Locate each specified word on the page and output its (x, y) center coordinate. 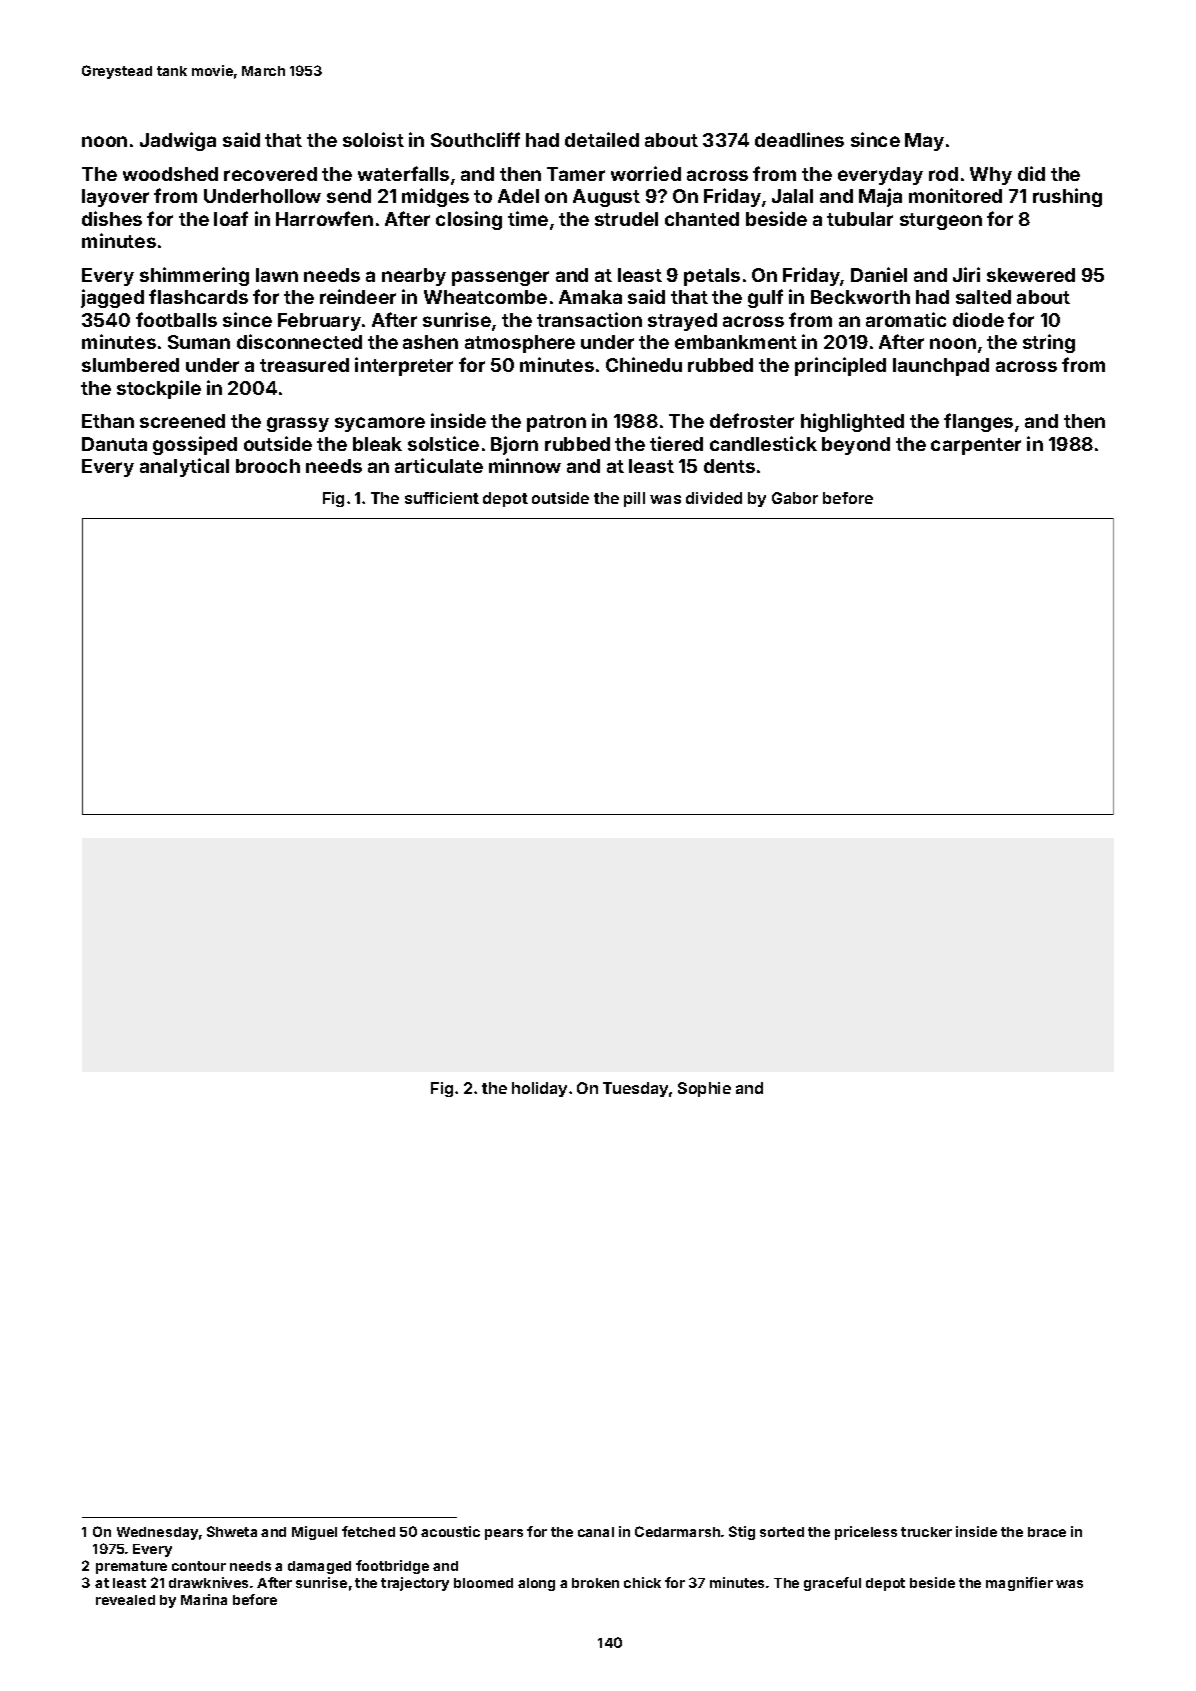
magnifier (1019, 1584)
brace (1047, 1532)
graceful (832, 1584)
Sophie (704, 1089)
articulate (439, 465)
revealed (125, 1600)
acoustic (450, 1531)
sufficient (442, 498)
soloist (373, 139)
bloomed (483, 1583)
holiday (539, 1089)
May (924, 142)
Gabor (795, 498)
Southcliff (475, 139)
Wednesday (157, 1533)
